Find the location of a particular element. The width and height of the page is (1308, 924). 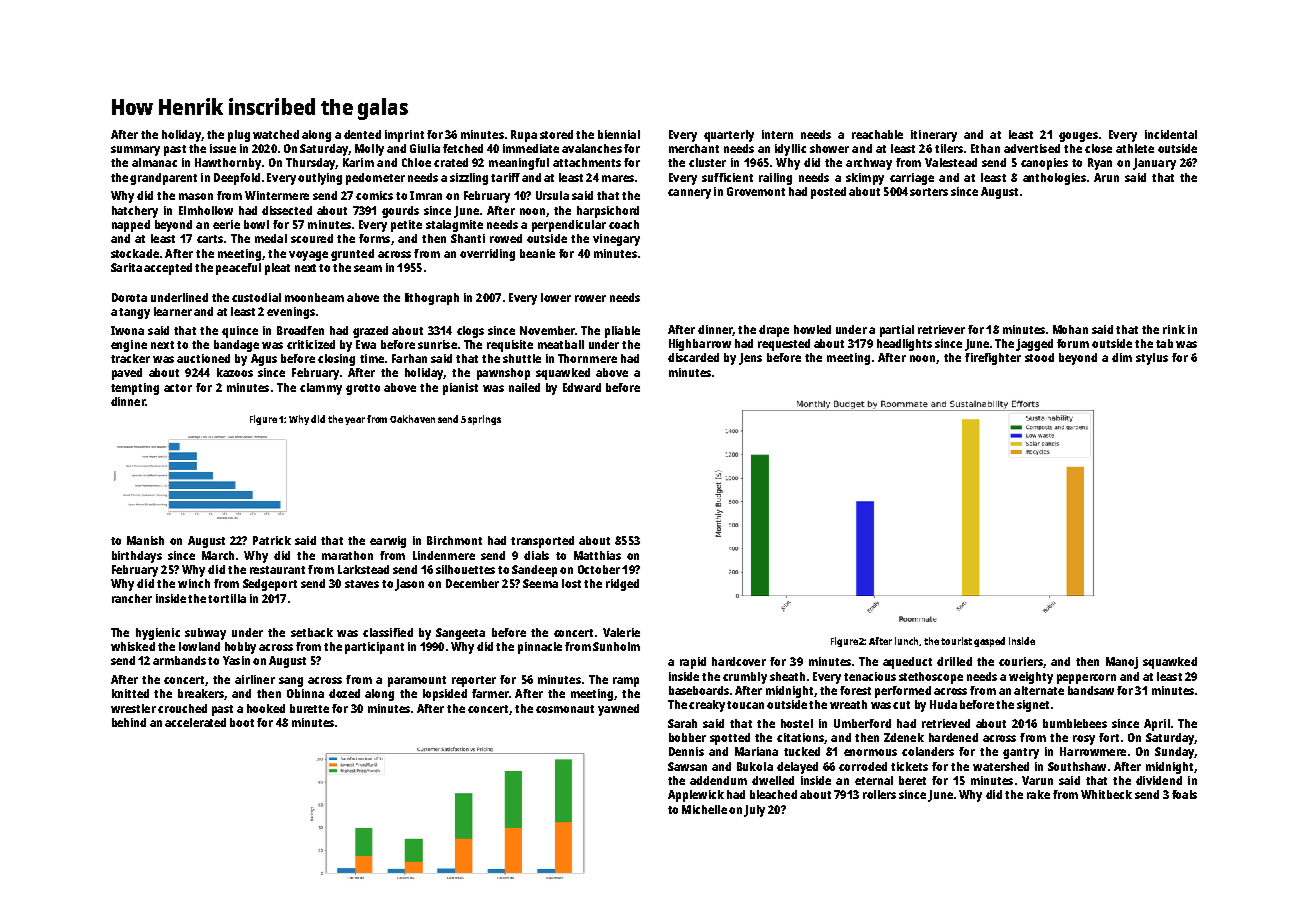

boot is located at coordinates (242, 722).
